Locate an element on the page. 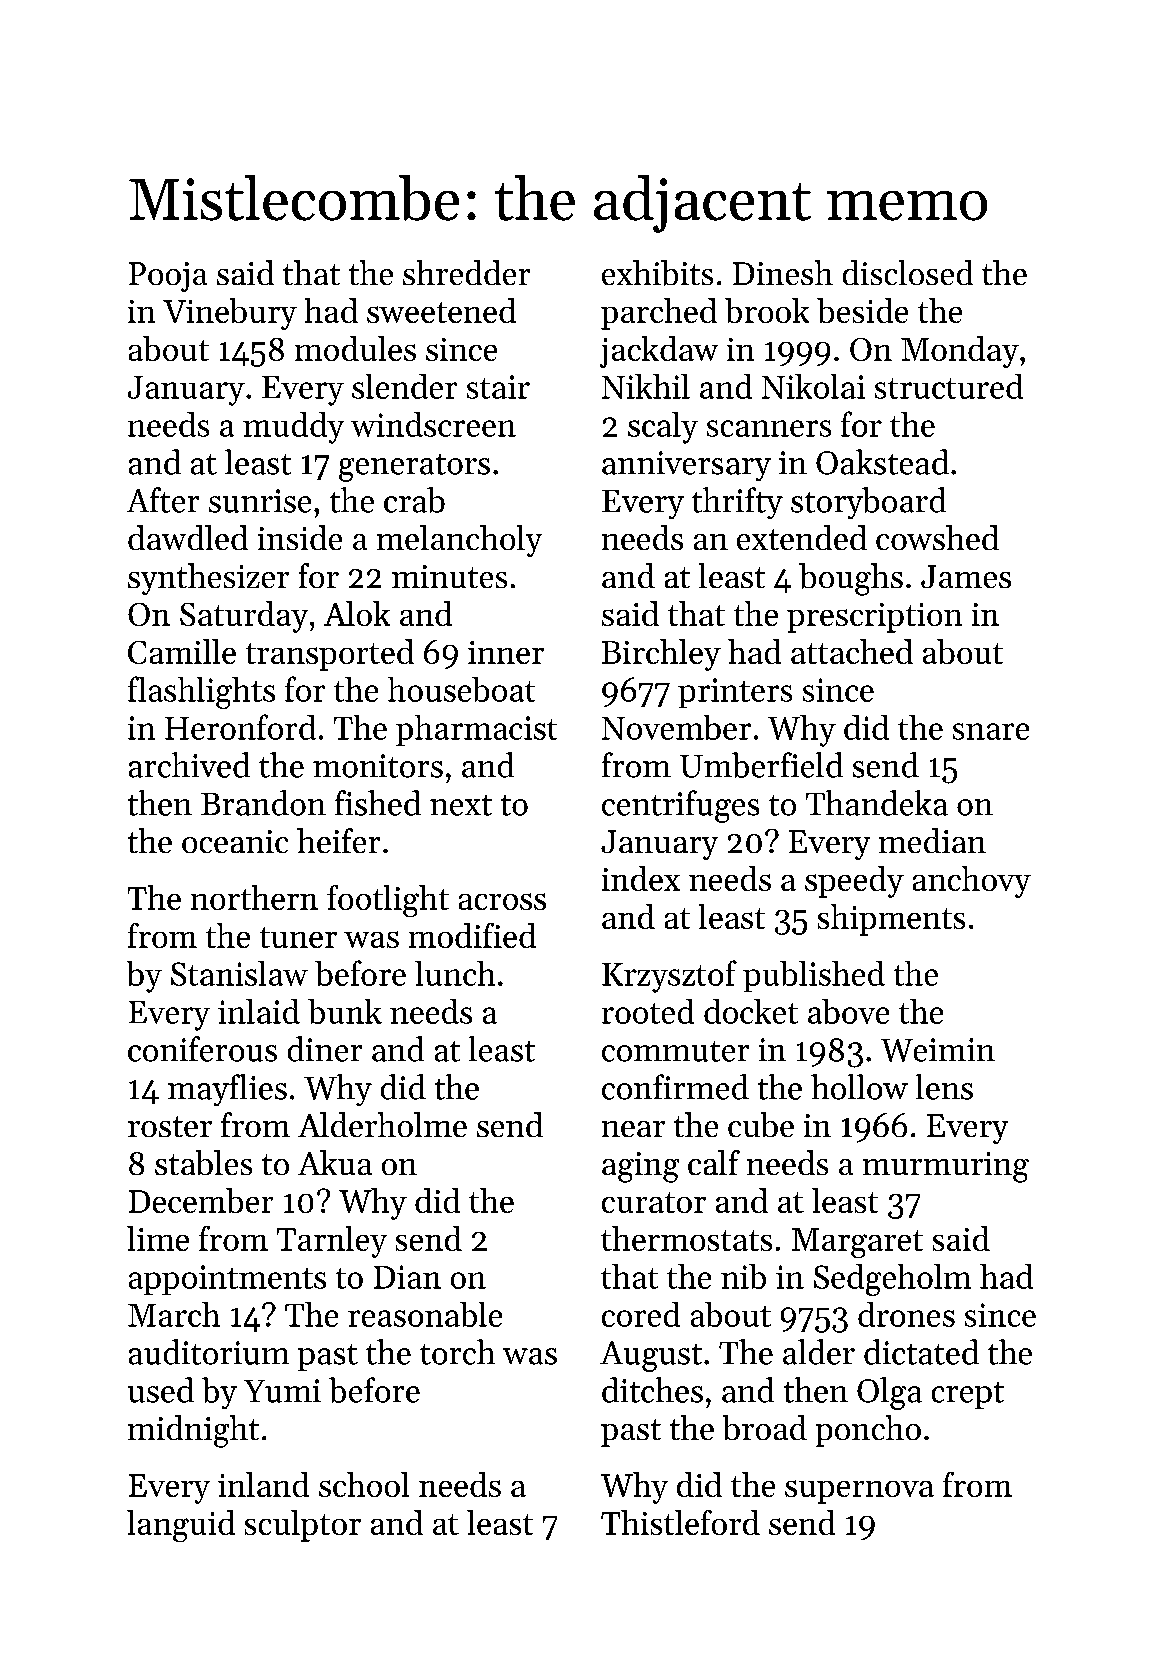 The image size is (1165, 1654). thrifty is located at coordinates (737, 503).
